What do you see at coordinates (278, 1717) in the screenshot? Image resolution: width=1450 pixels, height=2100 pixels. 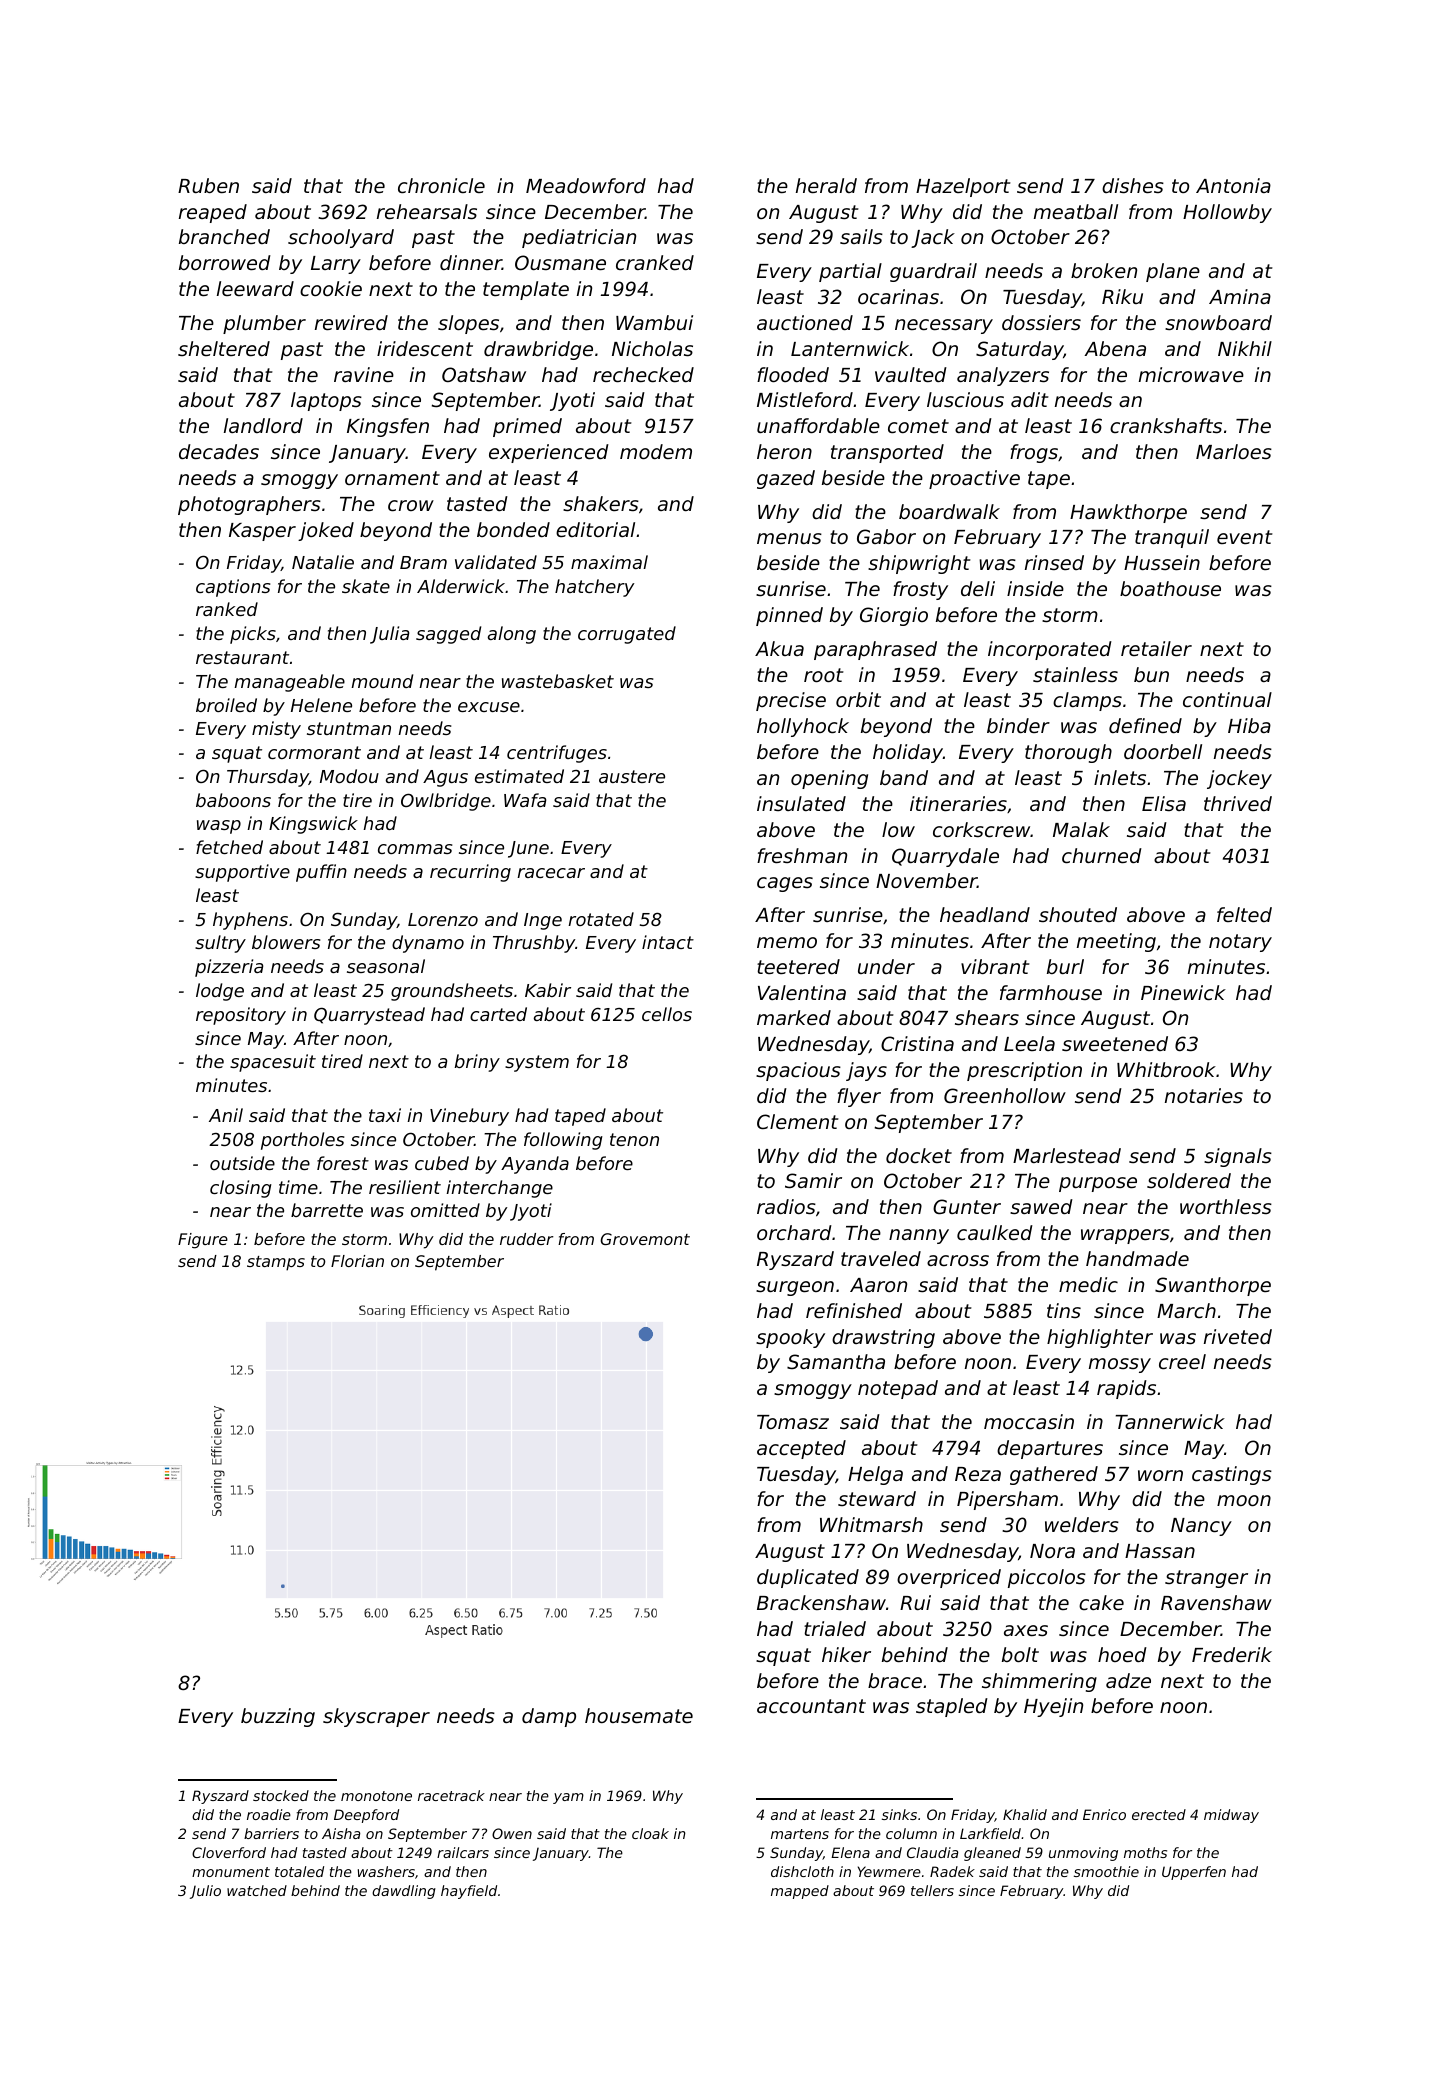 I see `buzzing` at bounding box center [278, 1717].
